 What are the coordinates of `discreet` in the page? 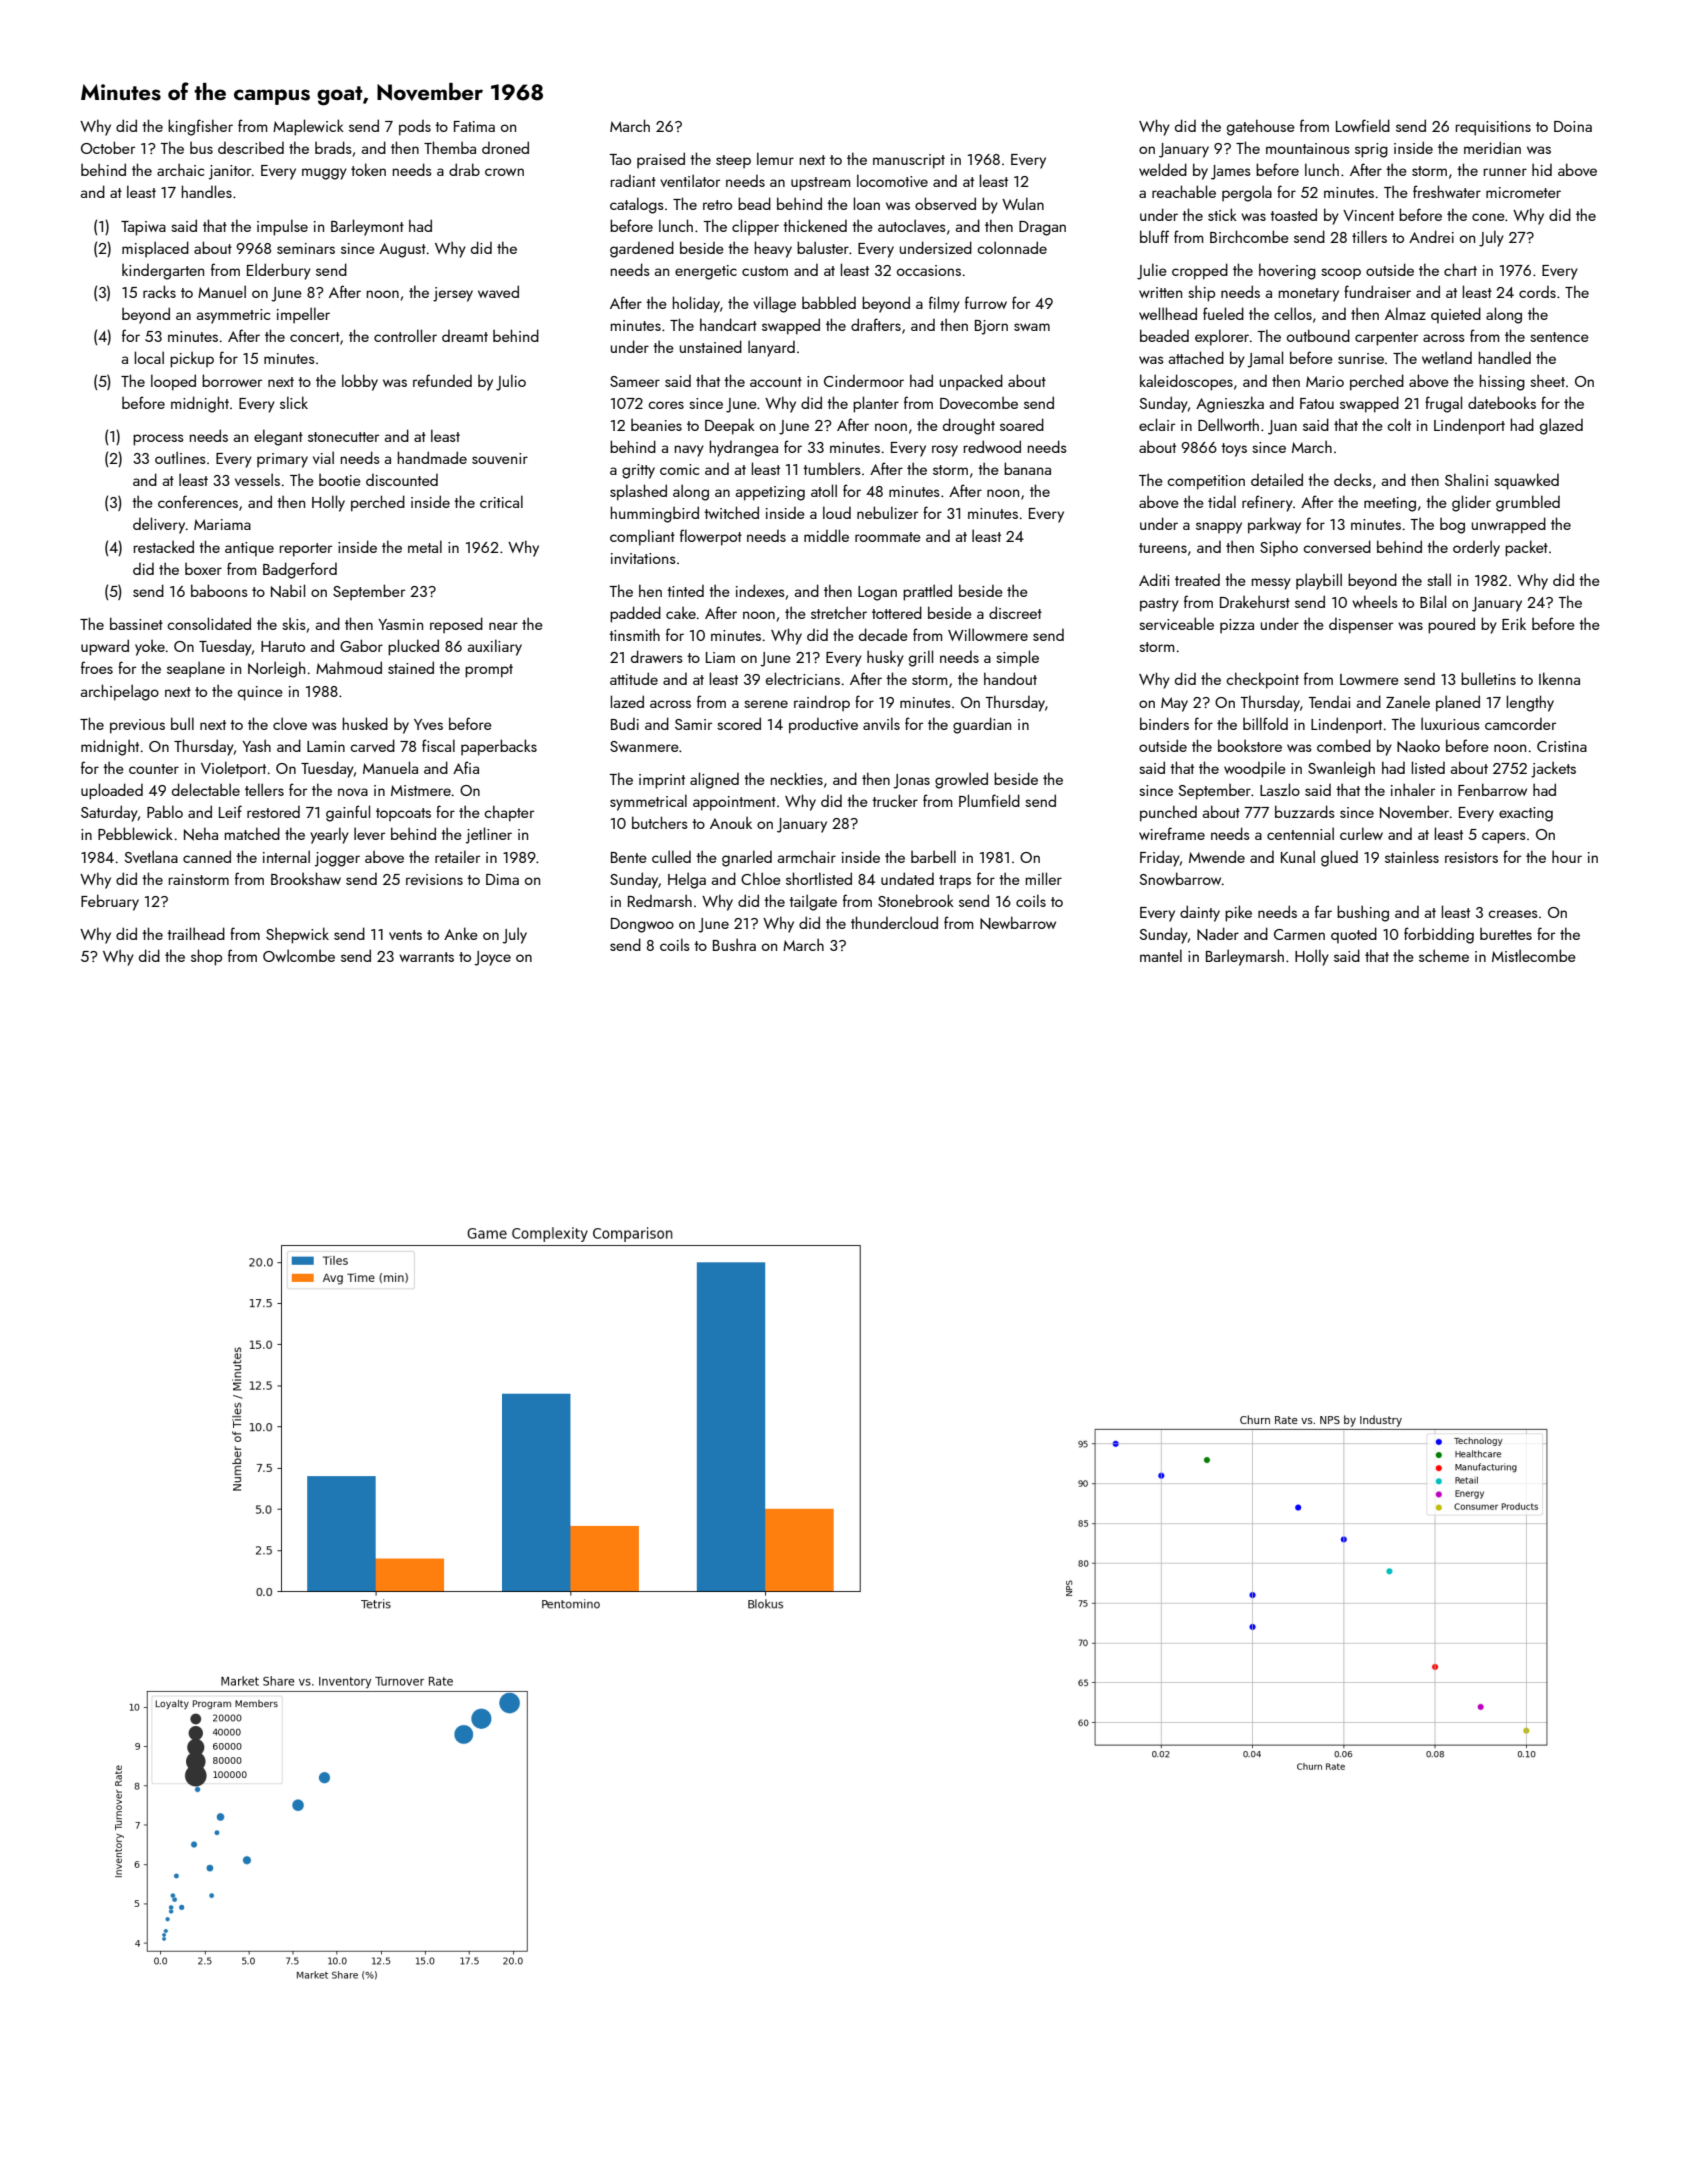 It's located at (1015, 612).
